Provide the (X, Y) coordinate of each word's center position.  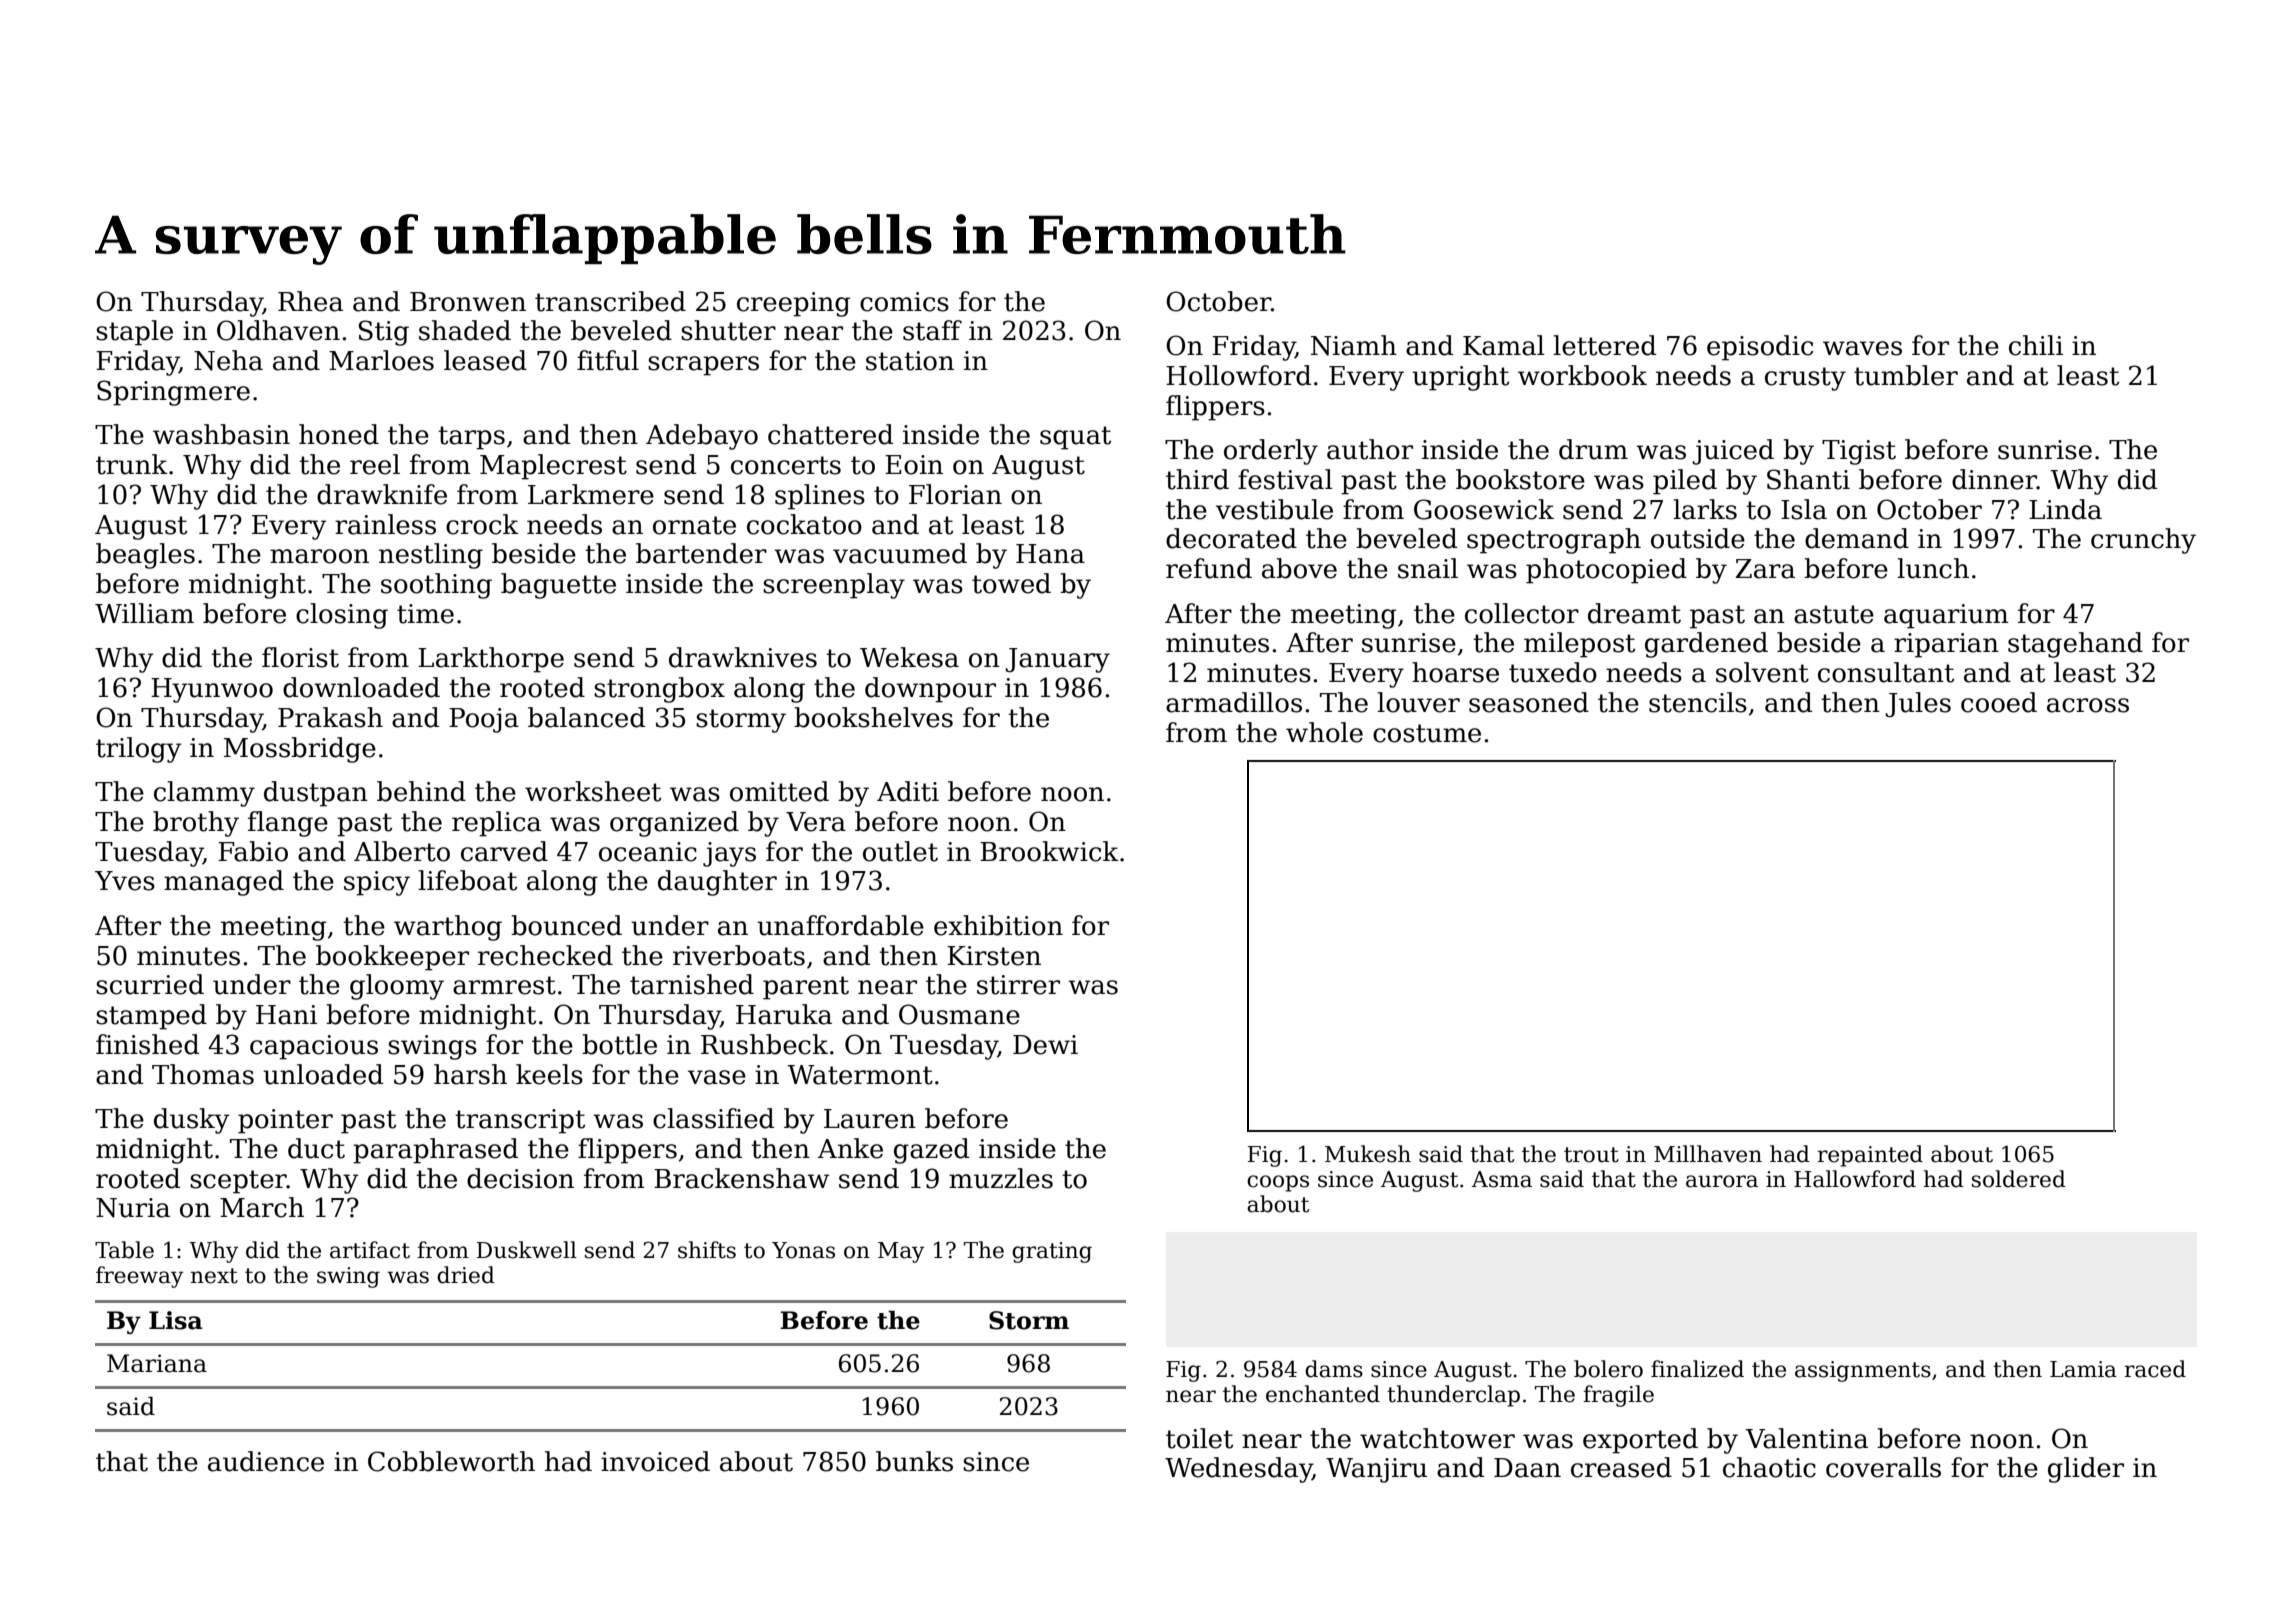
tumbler (1906, 375)
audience (266, 1461)
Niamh (1354, 345)
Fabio (253, 851)
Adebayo (702, 437)
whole (1324, 732)
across (2088, 705)
